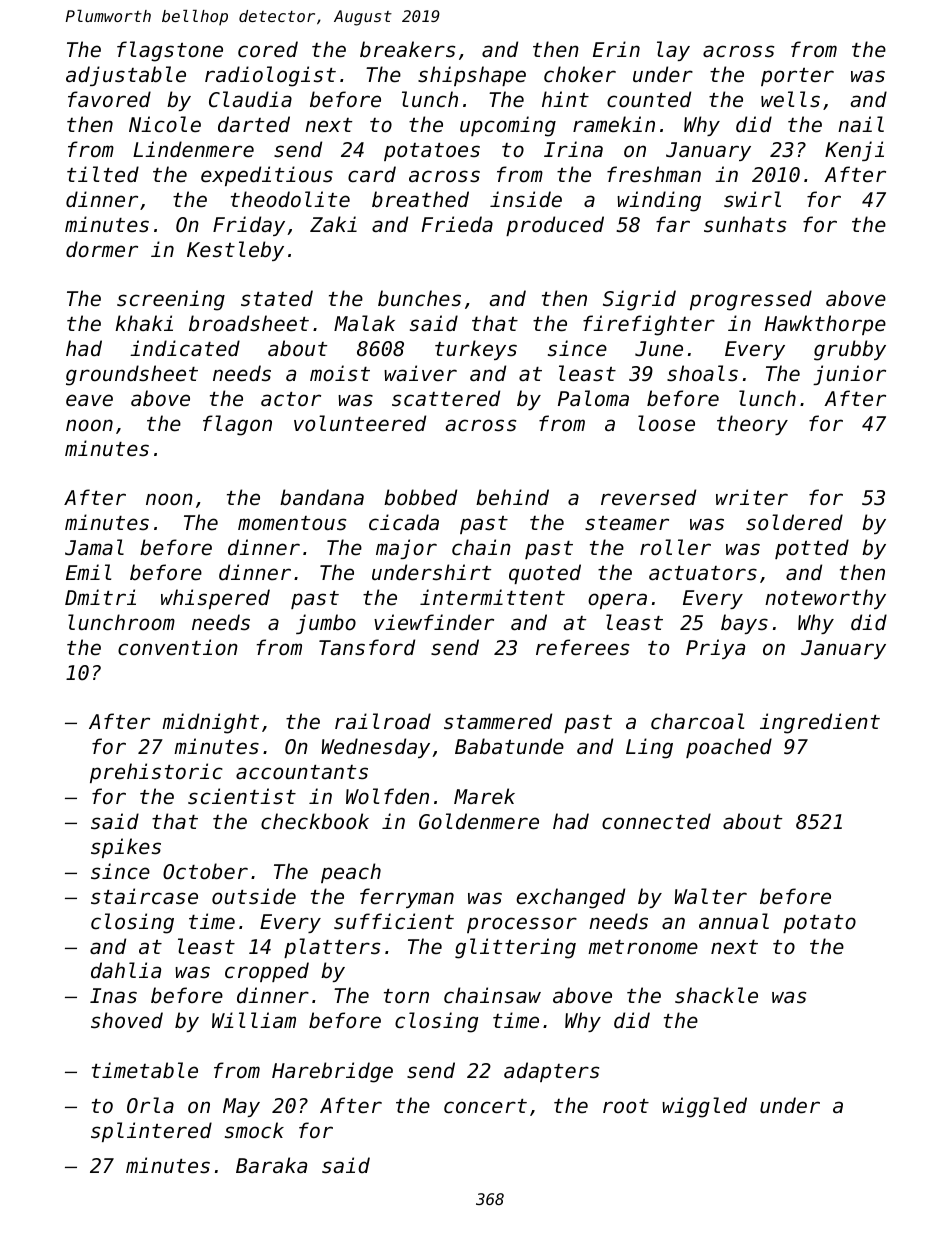 This image has height=1233, width=952. What do you see at coordinates (703, 573) in the image?
I see `actuators` at bounding box center [703, 573].
